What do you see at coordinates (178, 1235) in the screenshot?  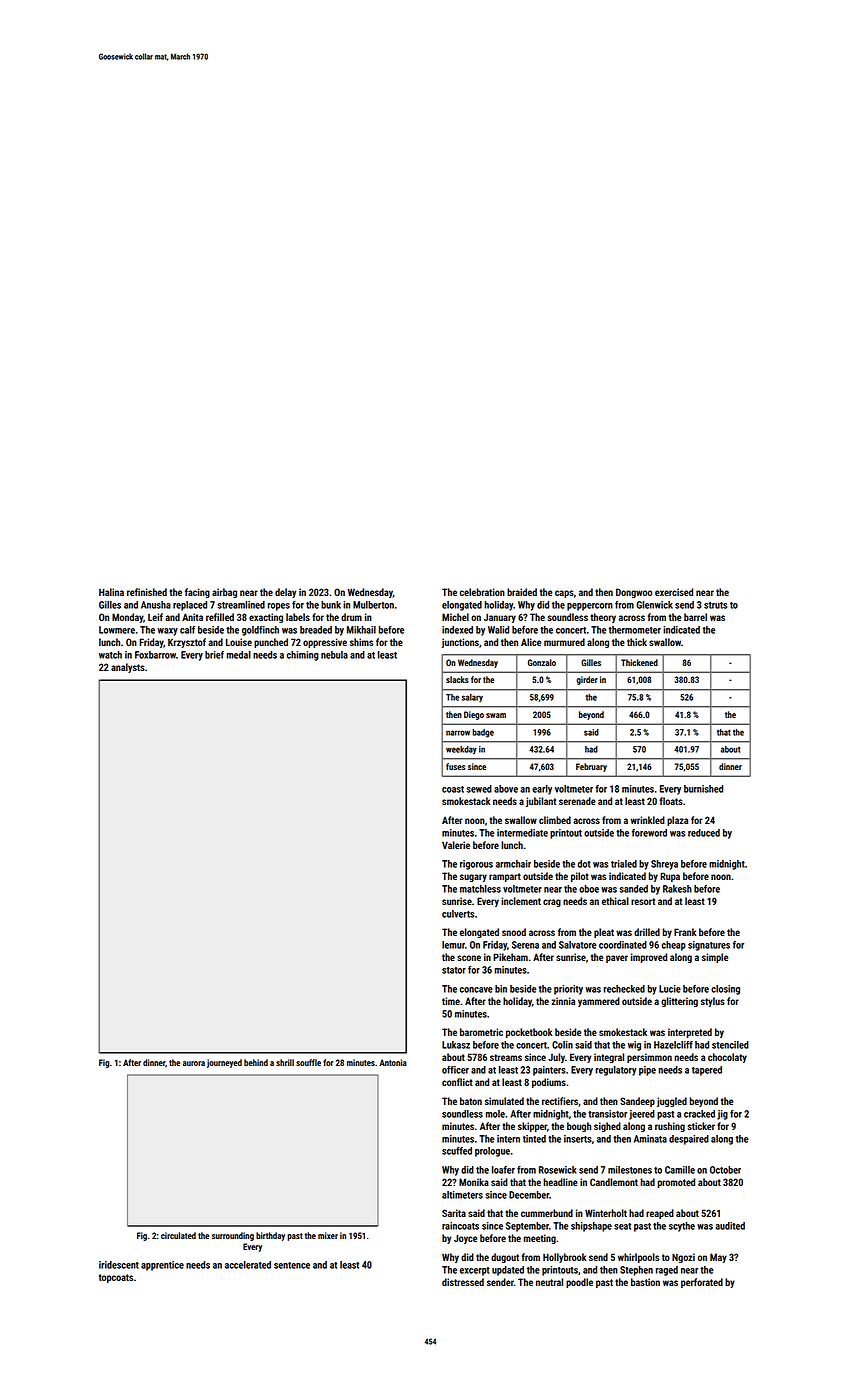 I see `circulated` at bounding box center [178, 1235].
